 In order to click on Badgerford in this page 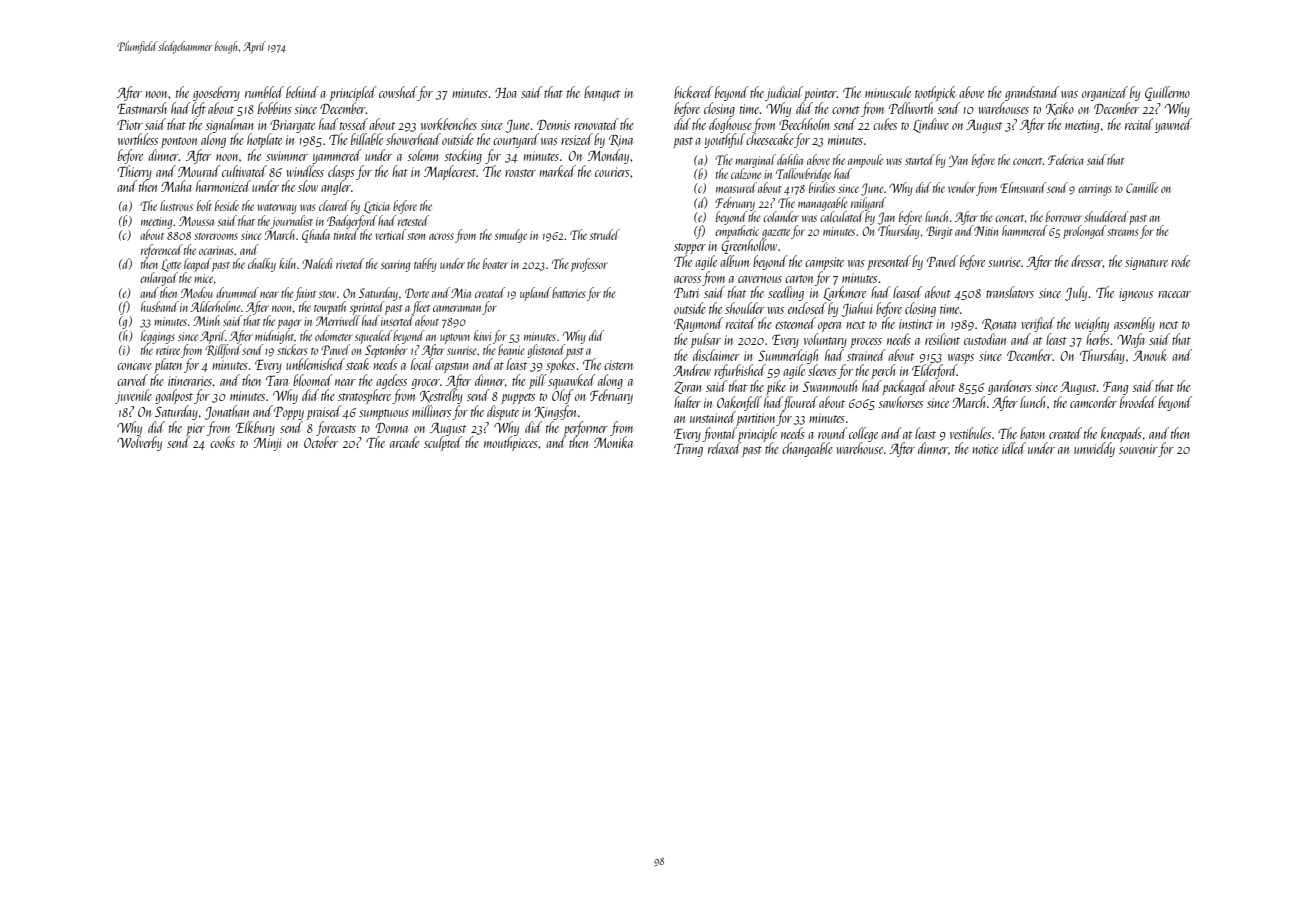, I will do `click(352, 222)`.
